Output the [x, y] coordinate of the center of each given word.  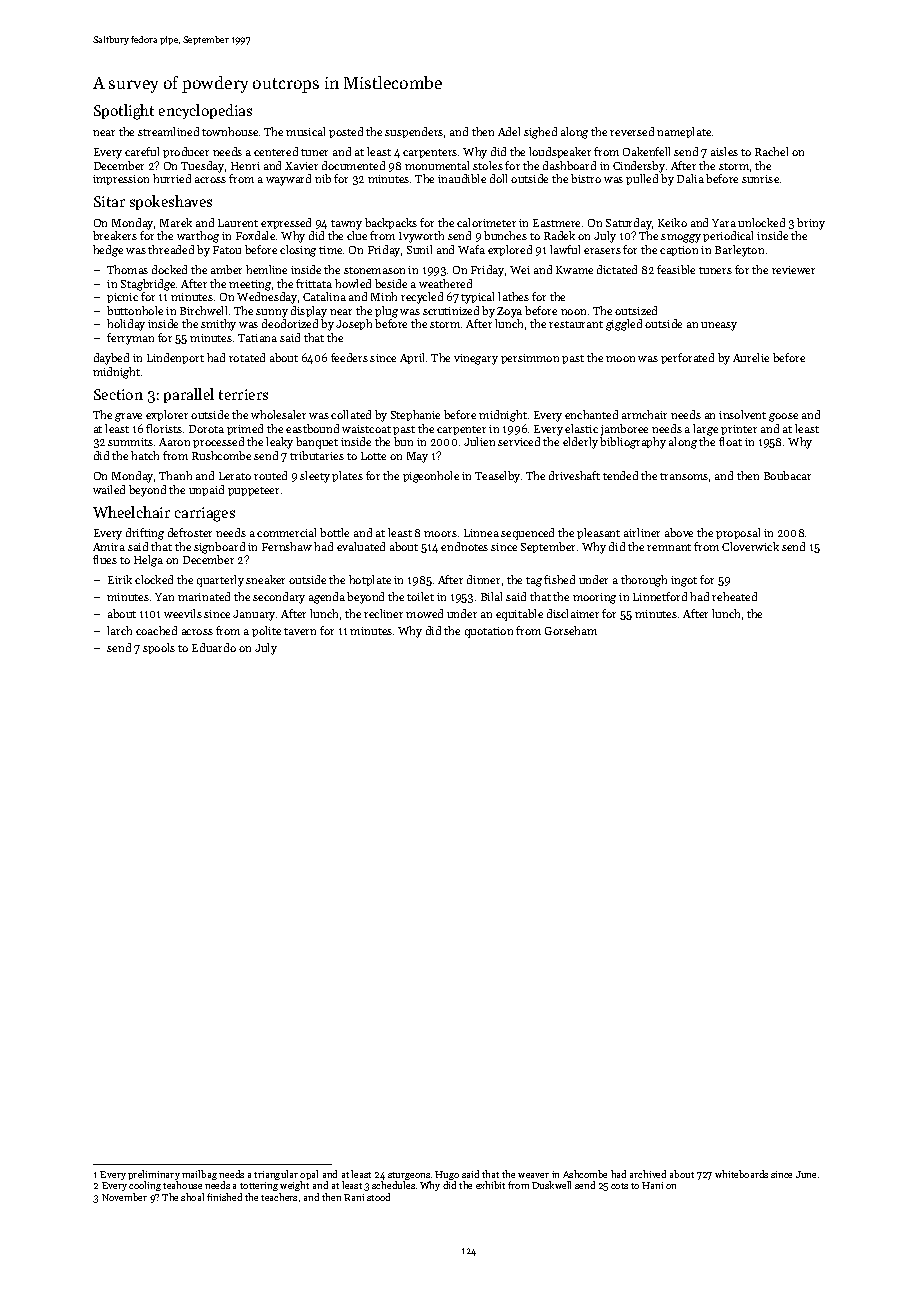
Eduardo [214, 647]
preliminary [154, 1176]
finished [224, 1197]
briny [811, 224]
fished [559, 579]
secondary [279, 598]
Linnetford [660, 596]
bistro [586, 178]
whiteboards [741, 1174]
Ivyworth [421, 237]
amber [226, 269]
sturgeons [409, 1177]
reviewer [793, 270]
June [806, 1174]
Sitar [109, 201]
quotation [489, 632]
